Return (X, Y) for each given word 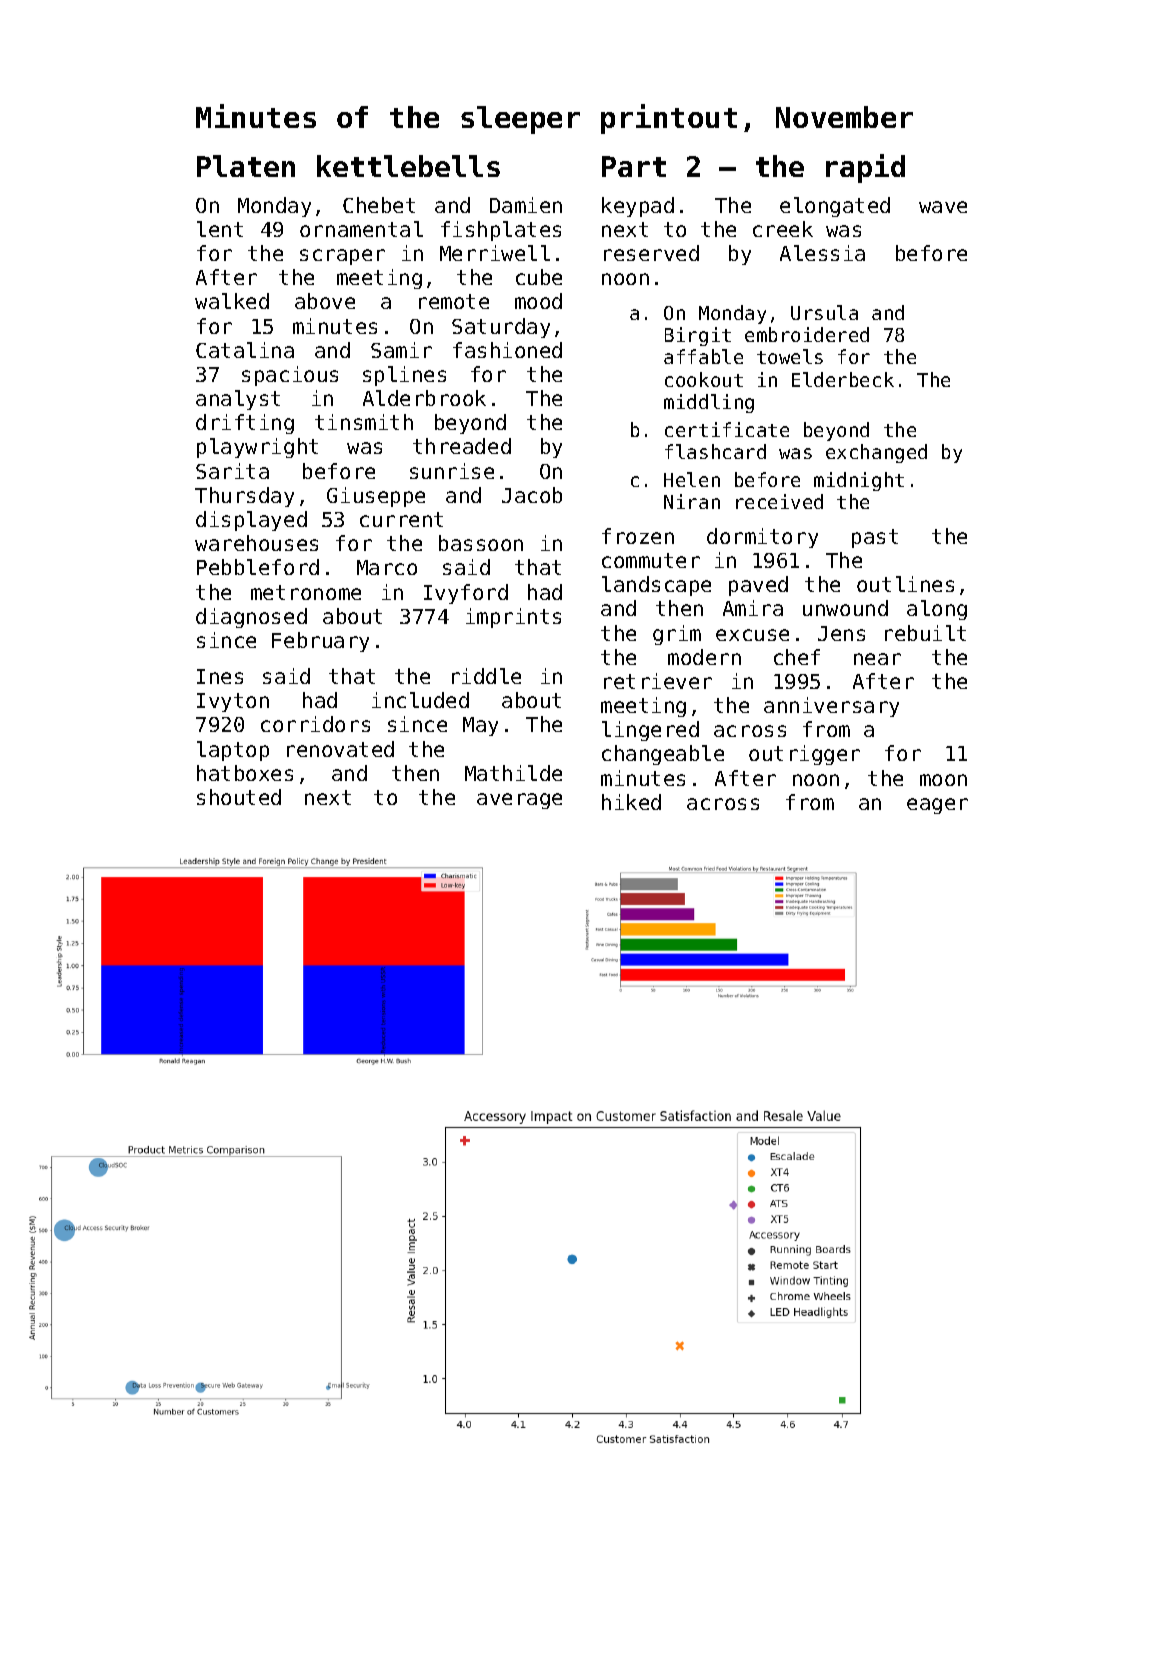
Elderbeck (843, 379)
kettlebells (408, 166)
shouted (239, 797)
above (325, 301)
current (401, 519)
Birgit (698, 336)
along (937, 610)
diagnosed (251, 618)
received (779, 501)
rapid (865, 168)
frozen (638, 536)
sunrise (452, 471)
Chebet (379, 205)
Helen (692, 479)
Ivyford (466, 594)
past (875, 538)
